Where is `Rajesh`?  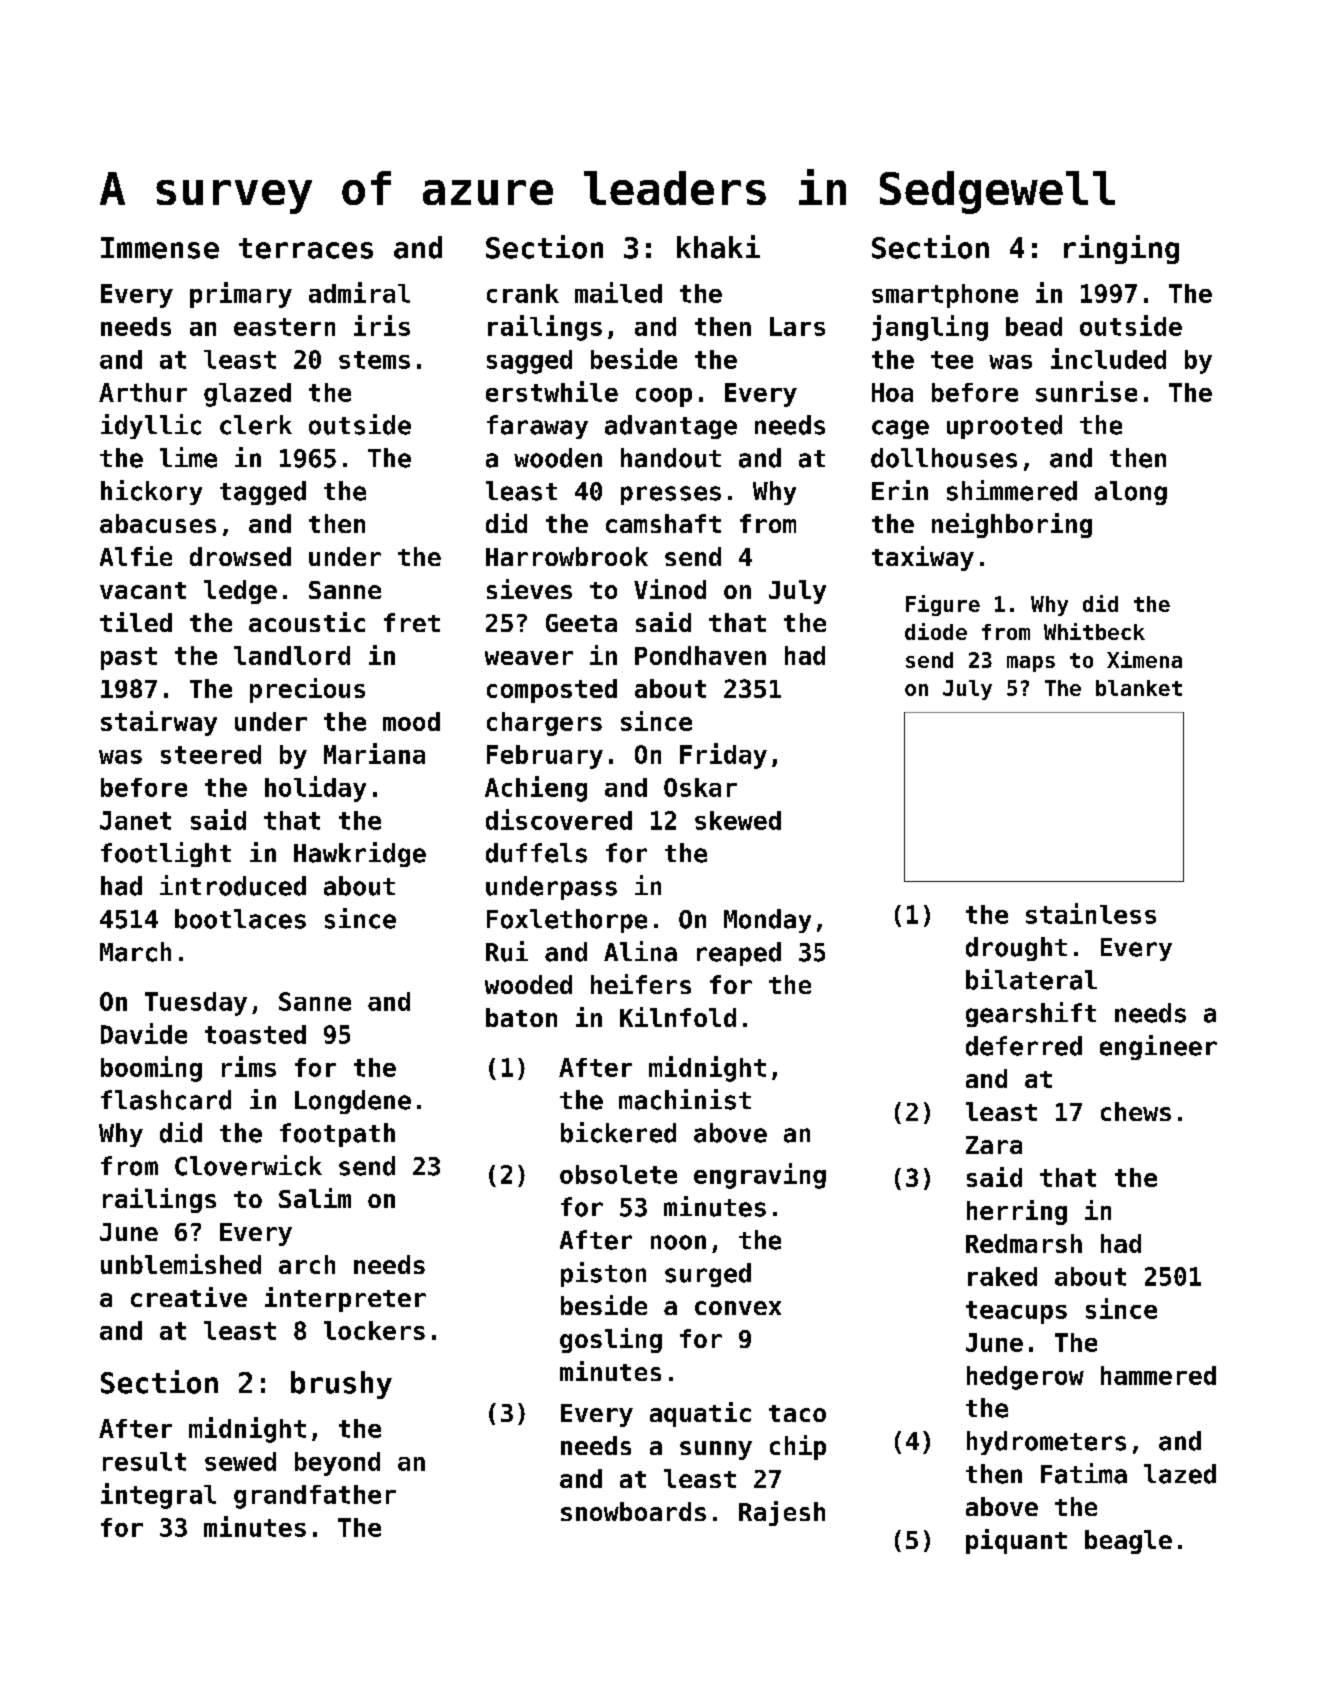
Rajesh is located at coordinates (782, 1513).
